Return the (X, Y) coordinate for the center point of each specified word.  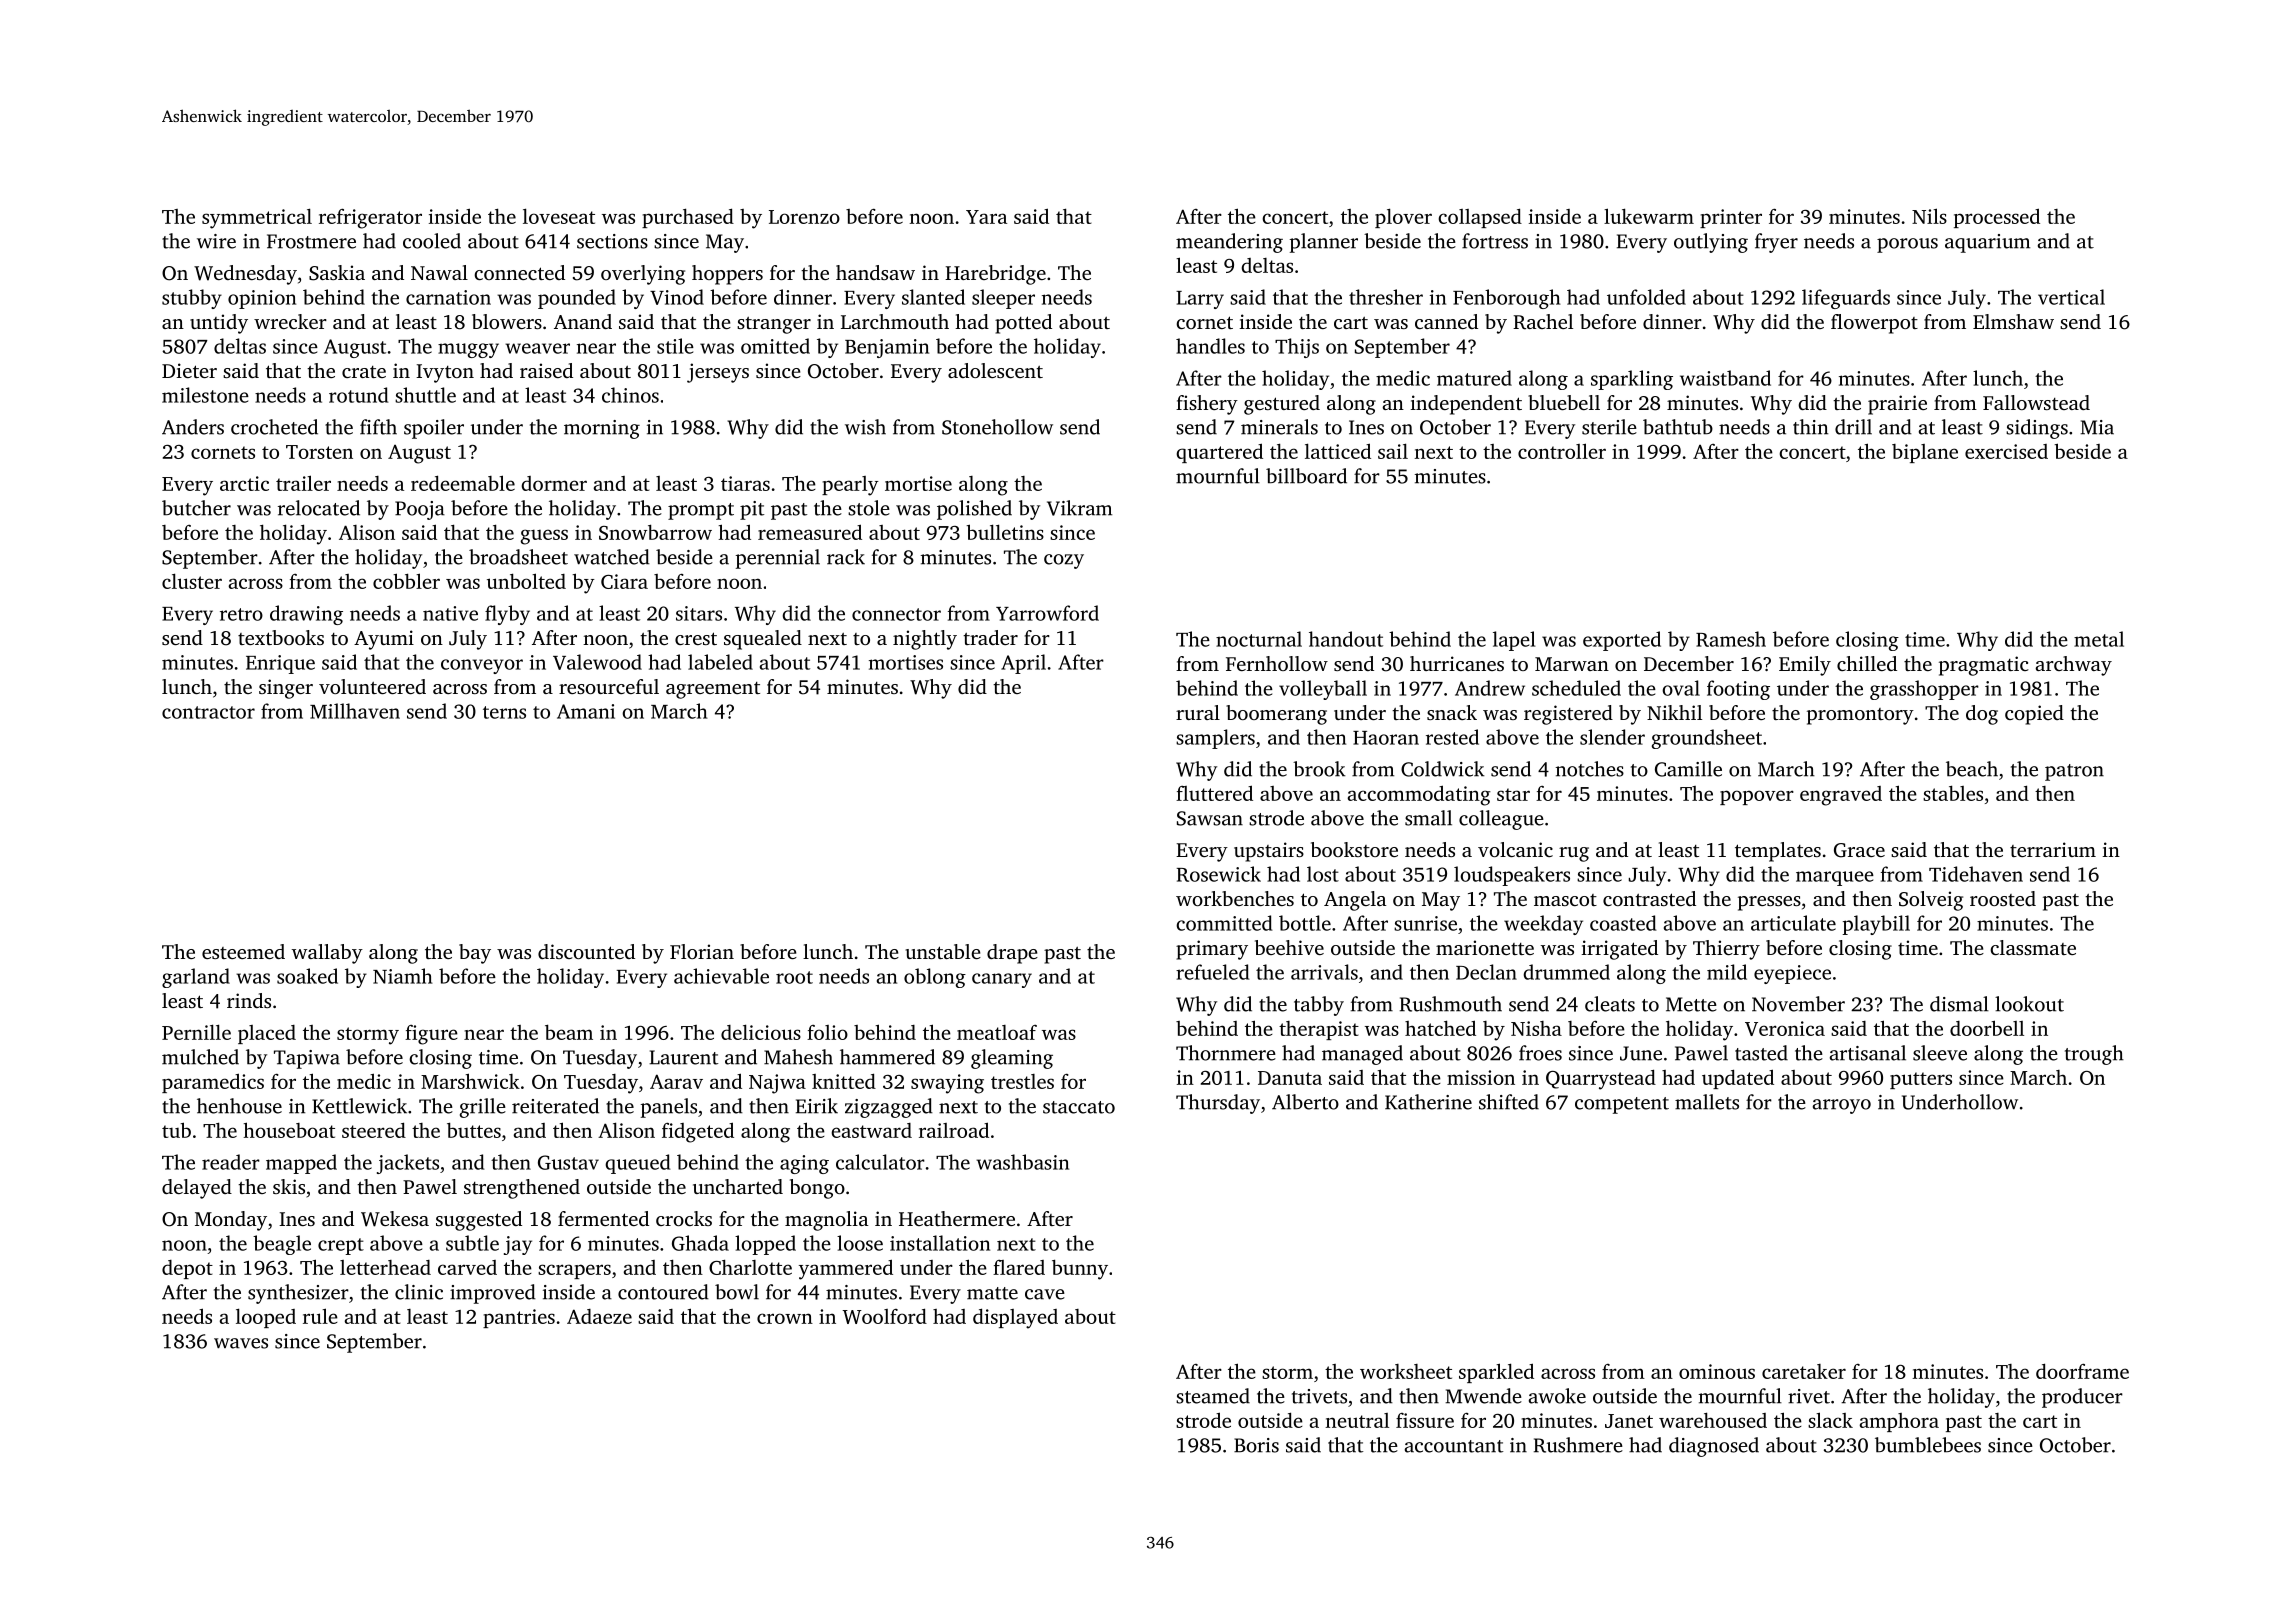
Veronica (1785, 1028)
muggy (468, 350)
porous (1907, 245)
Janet (1629, 1421)
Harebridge (995, 275)
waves (241, 1343)
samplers (1215, 739)
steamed (1213, 1396)
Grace (1859, 850)
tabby (1319, 1006)
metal (2099, 639)
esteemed (243, 951)
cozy (1064, 561)
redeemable (463, 483)
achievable (721, 976)
